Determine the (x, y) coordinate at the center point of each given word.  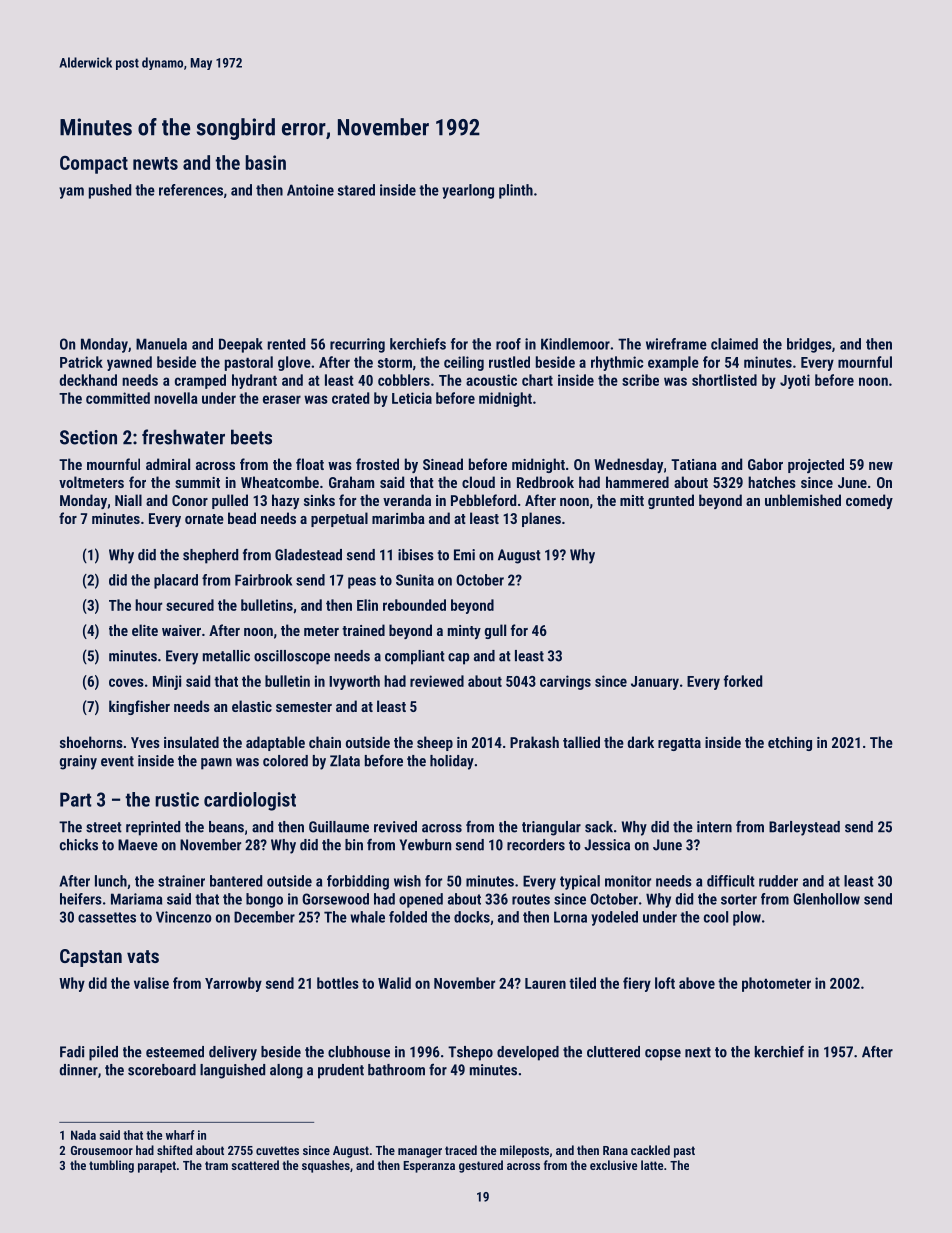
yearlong (468, 191)
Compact (94, 165)
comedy (869, 501)
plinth (516, 191)
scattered (255, 1165)
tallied (581, 742)
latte (652, 1165)
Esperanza (429, 1167)
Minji (167, 682)
